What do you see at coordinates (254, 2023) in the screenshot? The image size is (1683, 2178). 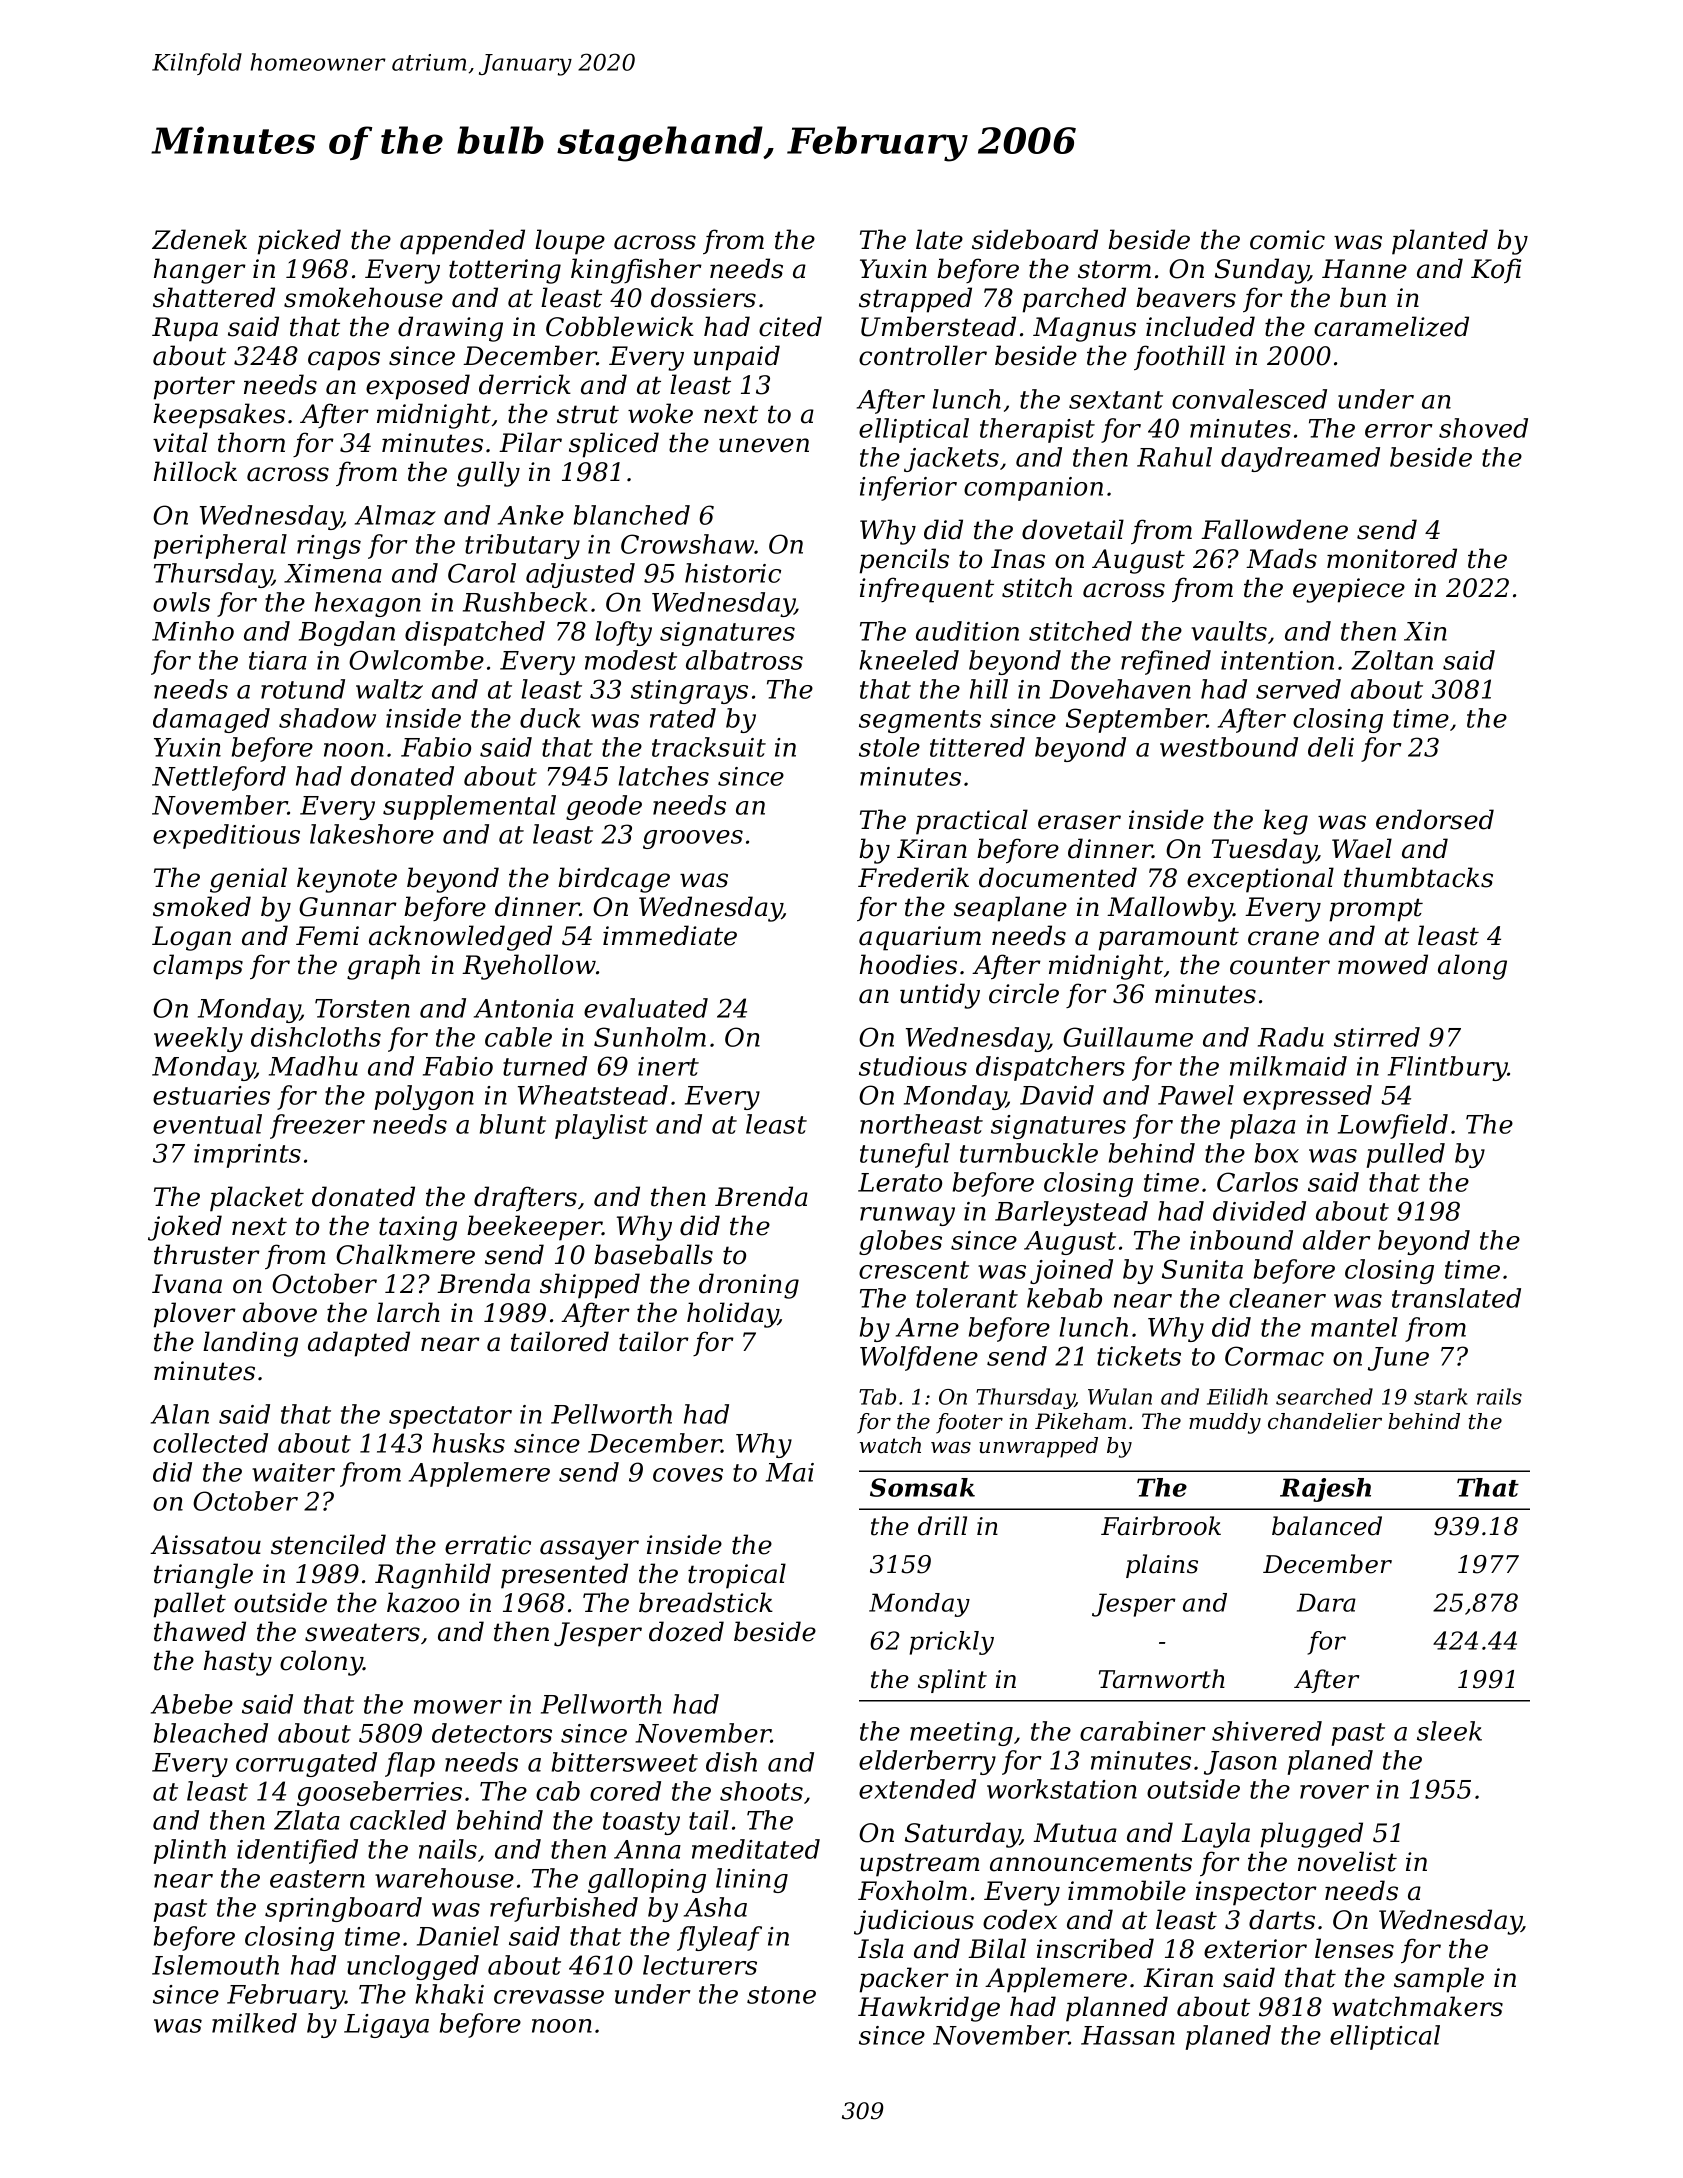 I see `milked` at bounding box center [254, 2023].
